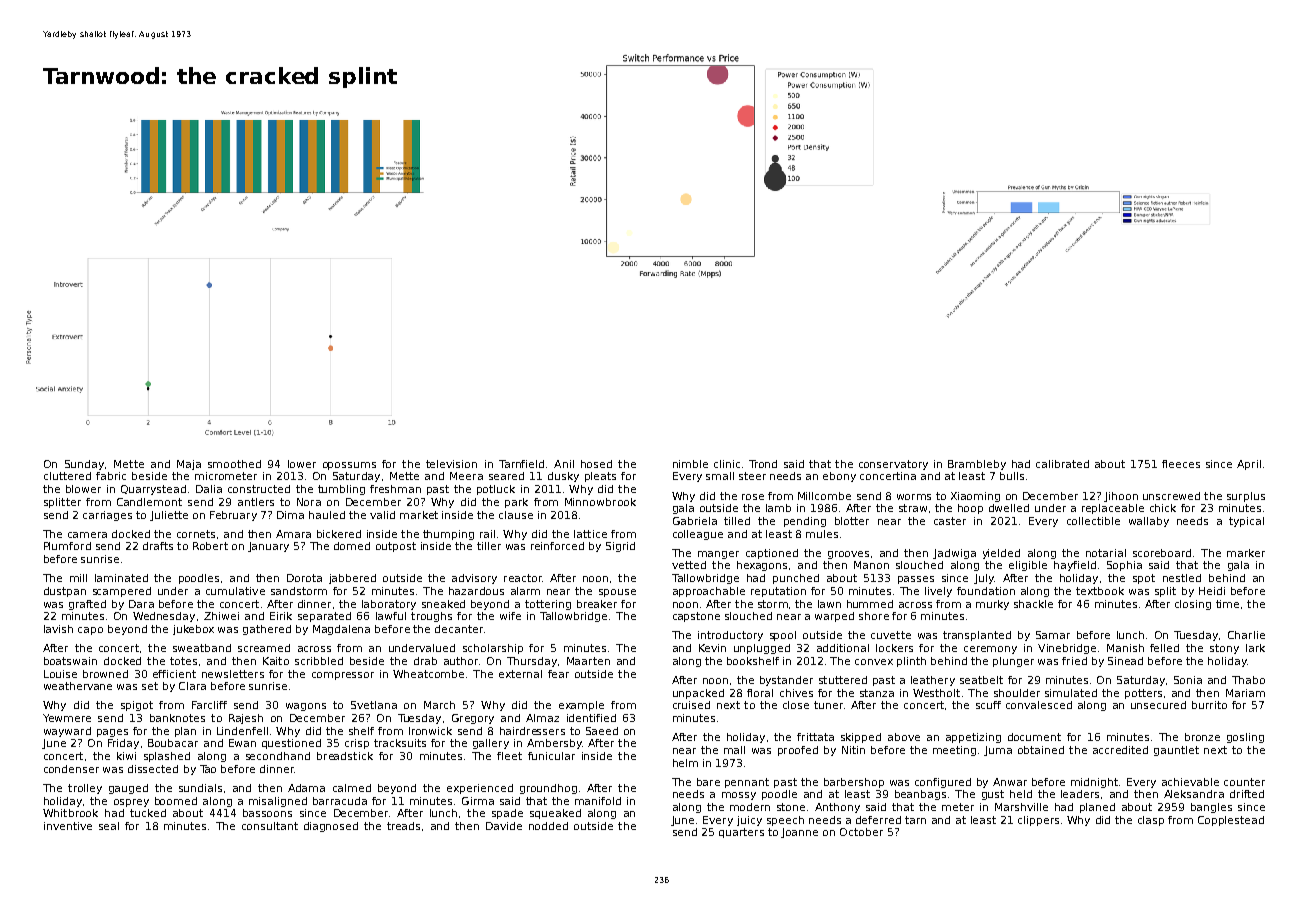 Image resolution: width=1308 pixels, height=924 pixels. Describe the element at coordinates (747, 783) in the page. I see `pennant` at that location.
